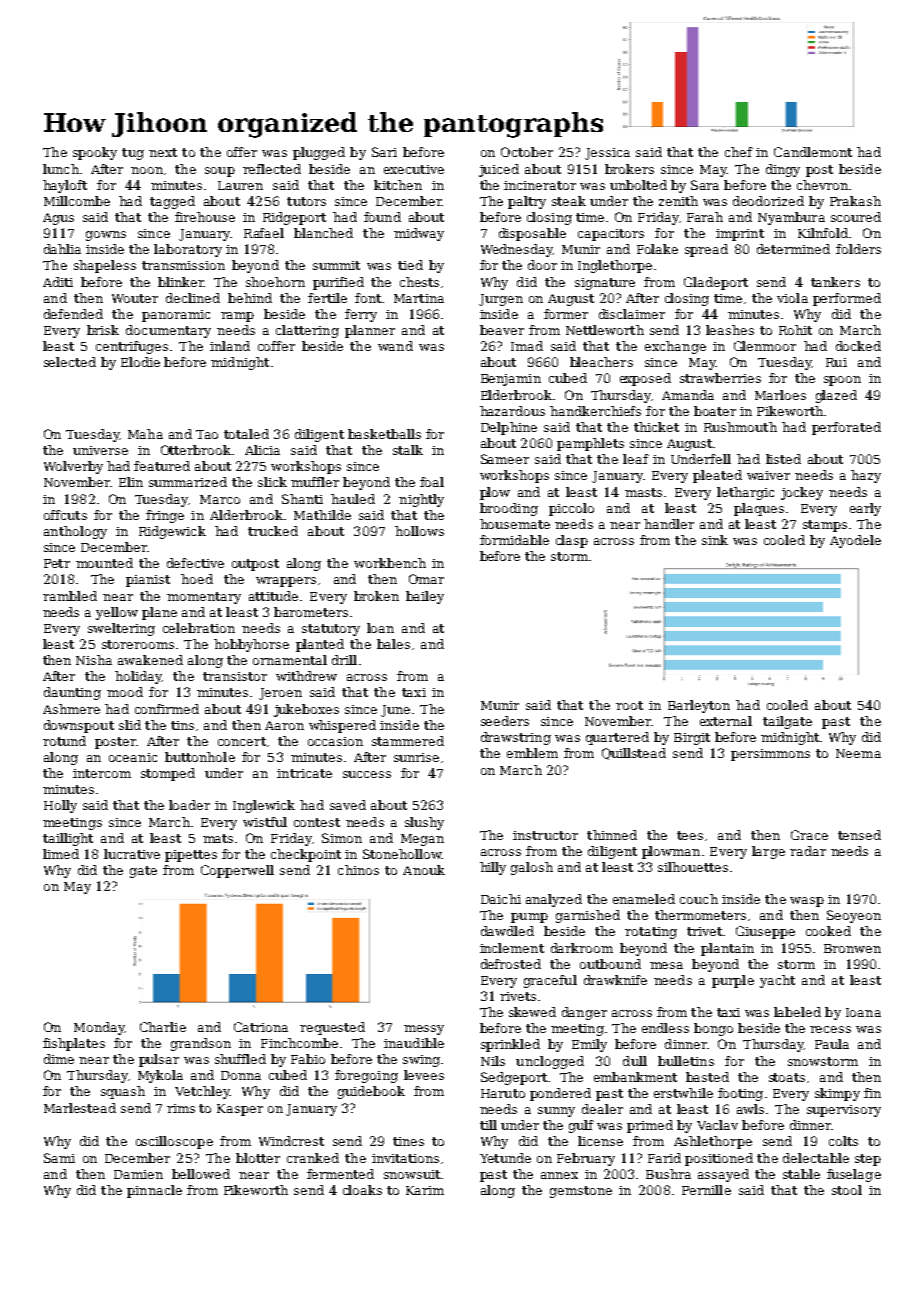  What do you see at coordinates (273, 596) in the page?
I see `attitude` at bounding box center [273, 596].
